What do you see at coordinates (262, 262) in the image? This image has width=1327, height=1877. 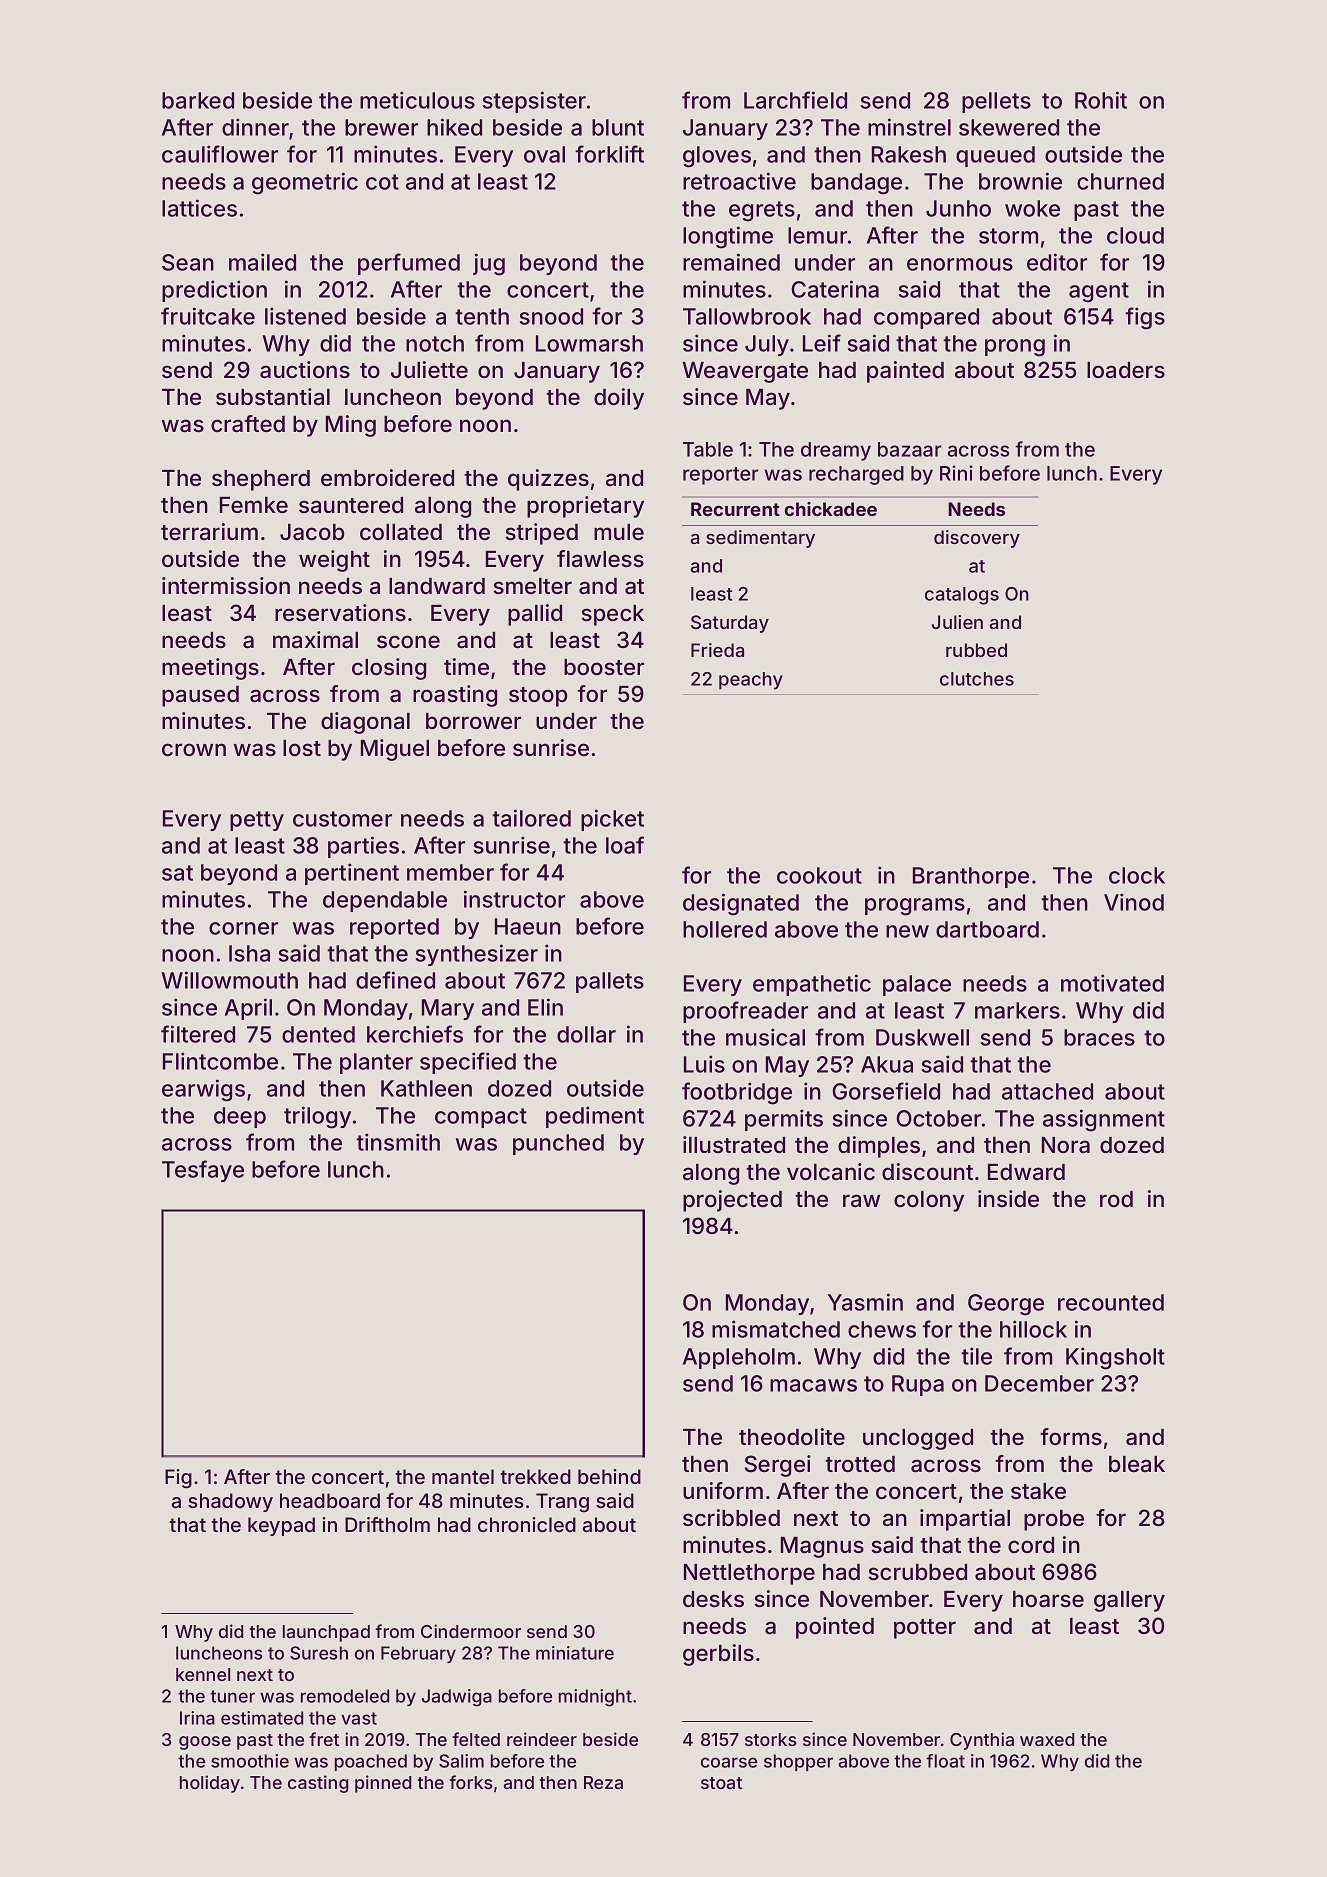 I see `mailed` at bounding box center [262, 262].
